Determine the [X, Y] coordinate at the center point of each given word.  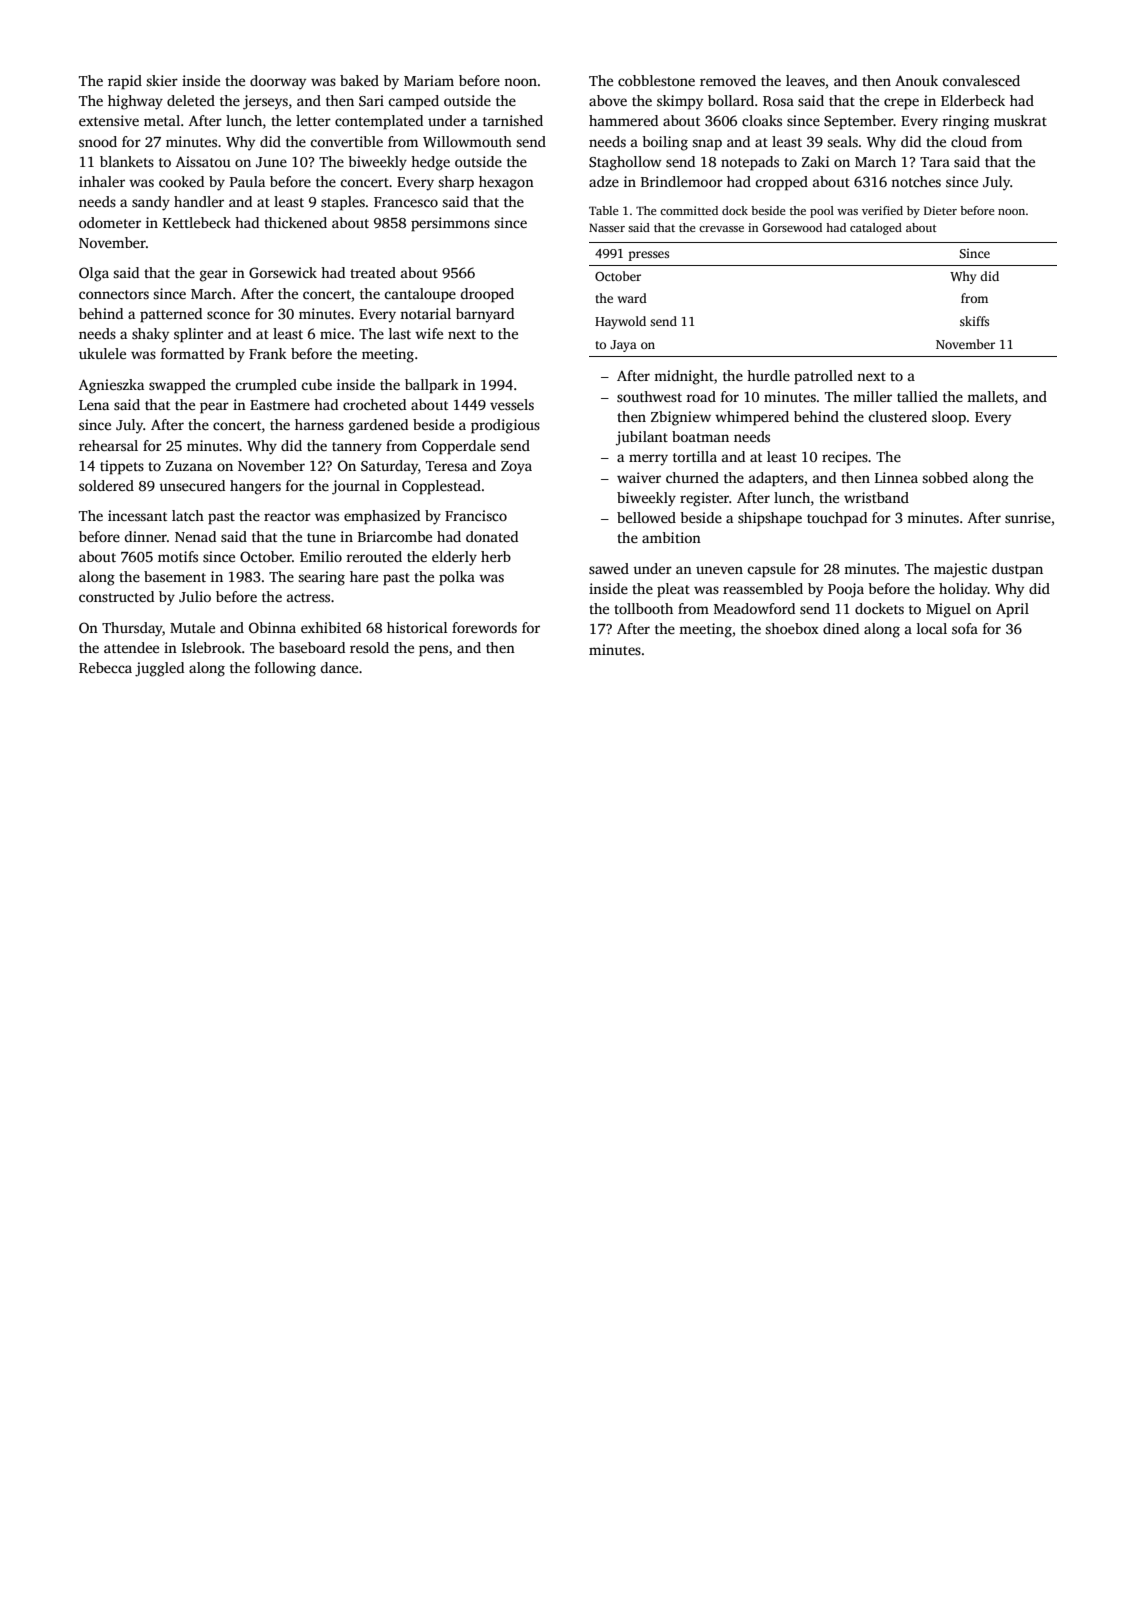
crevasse [721, 229]
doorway [278, 82]
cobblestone [656, 80]
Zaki [816, 161]
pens [433, 651]
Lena [94, 405]
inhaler [102, 181]
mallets [990, 396]
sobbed [945, 477]
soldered [106, 485]
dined [841, 628]
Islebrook [212, 647]
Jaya [623, 346]
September [859, 122]
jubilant [642, 438]
